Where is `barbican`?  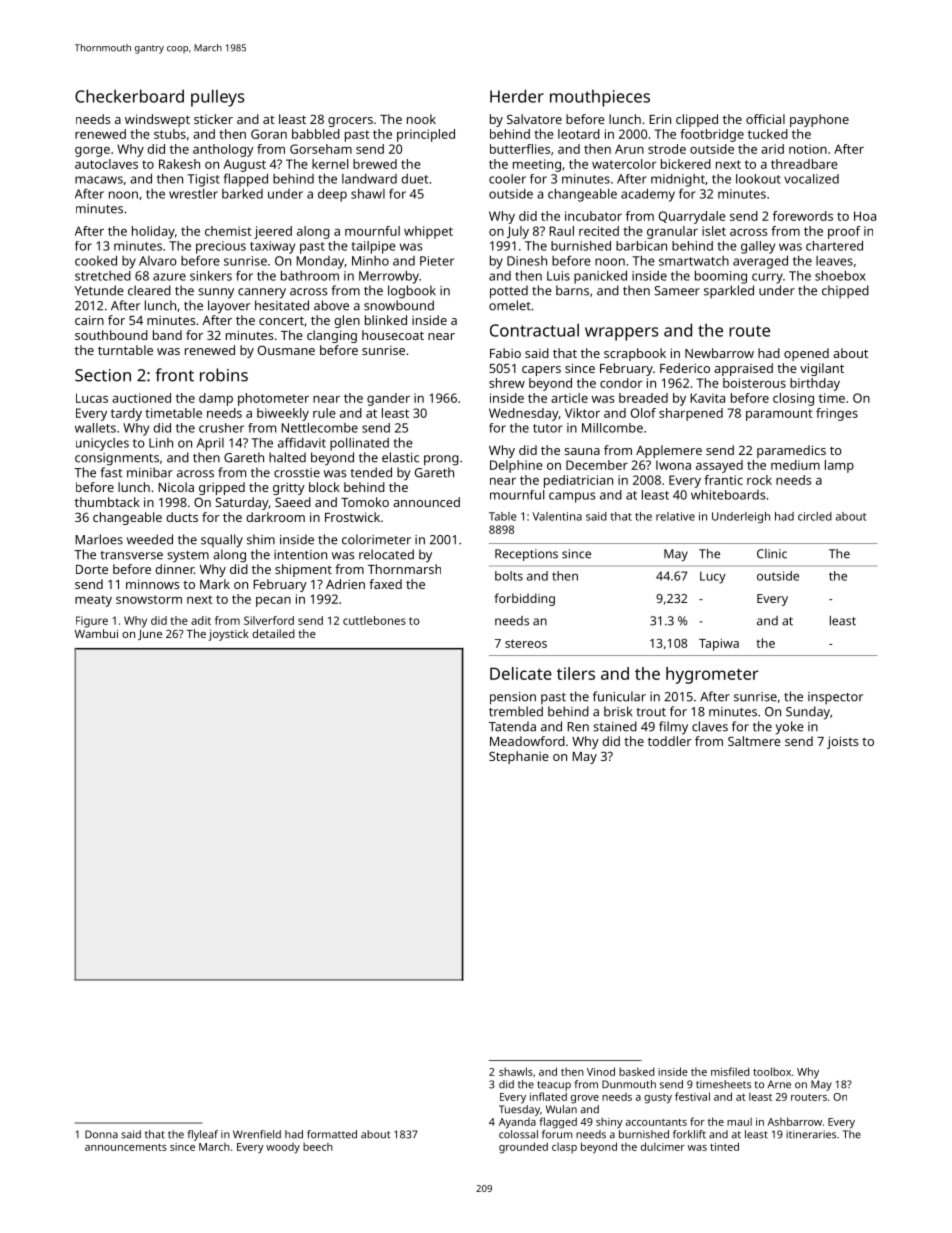
barbican is located at coordinates (641, 246).
